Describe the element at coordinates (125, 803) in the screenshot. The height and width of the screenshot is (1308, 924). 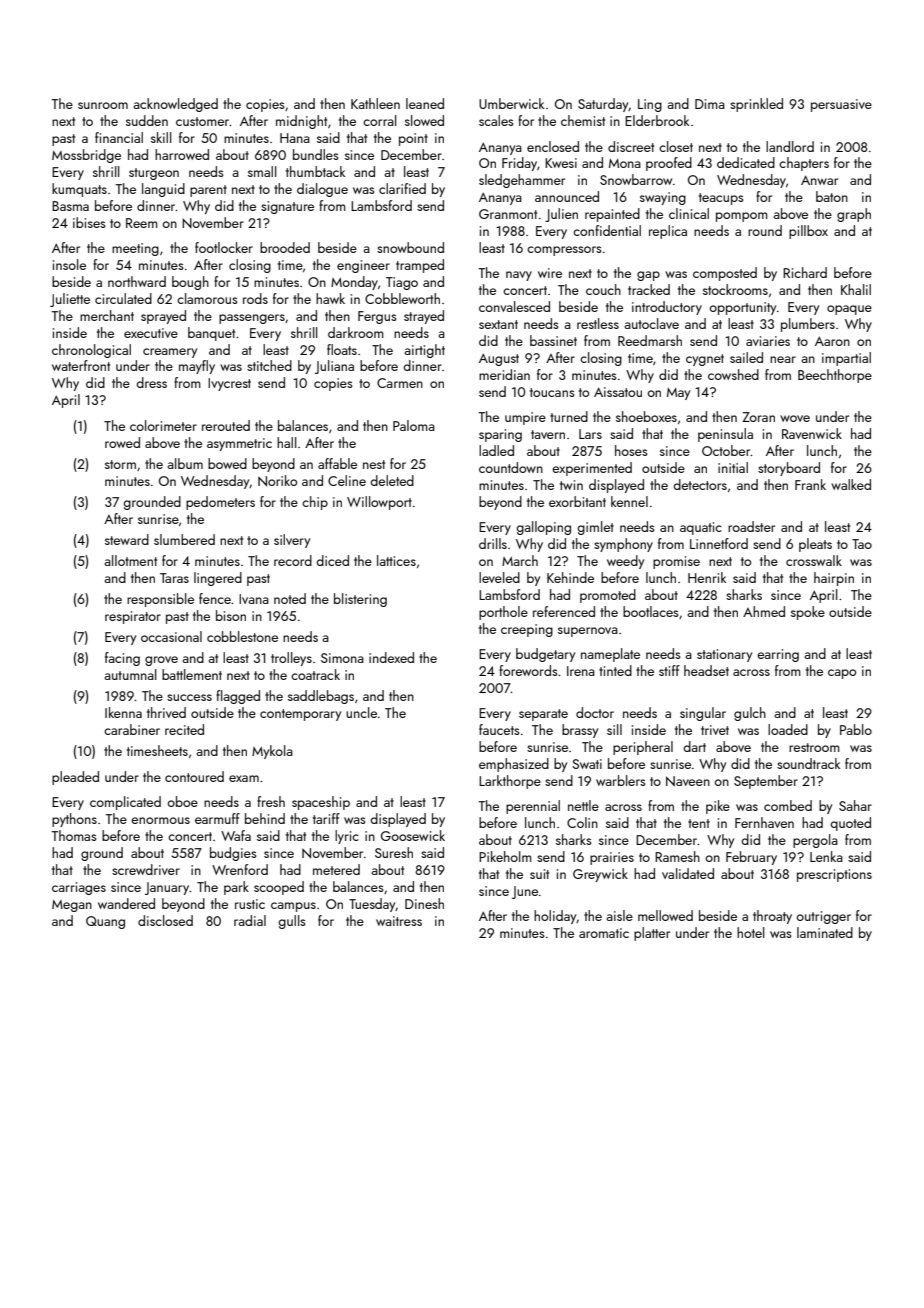
I see `complicated` at that location.
